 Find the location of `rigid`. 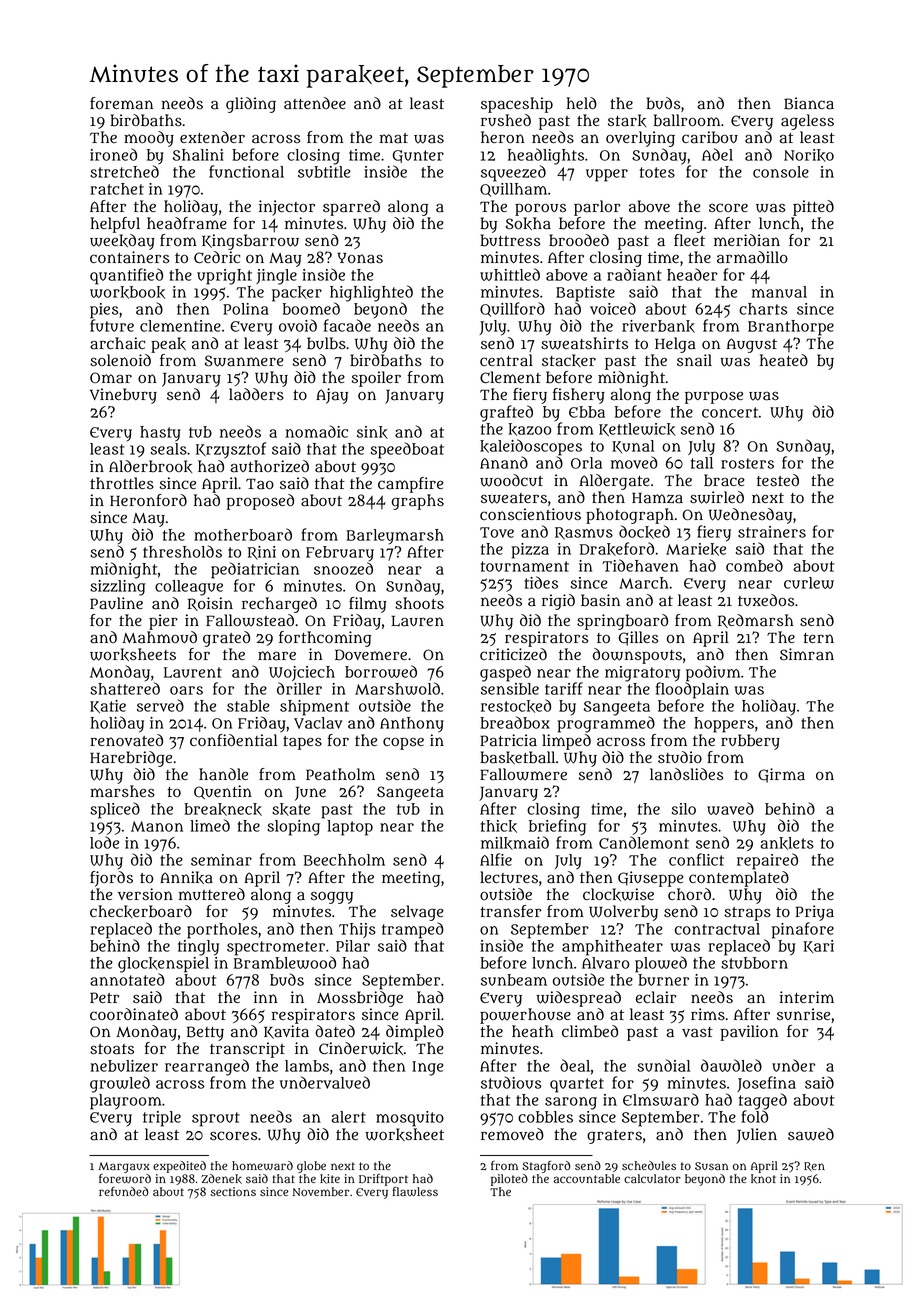

rigid is located at coordinates (558, 602).
